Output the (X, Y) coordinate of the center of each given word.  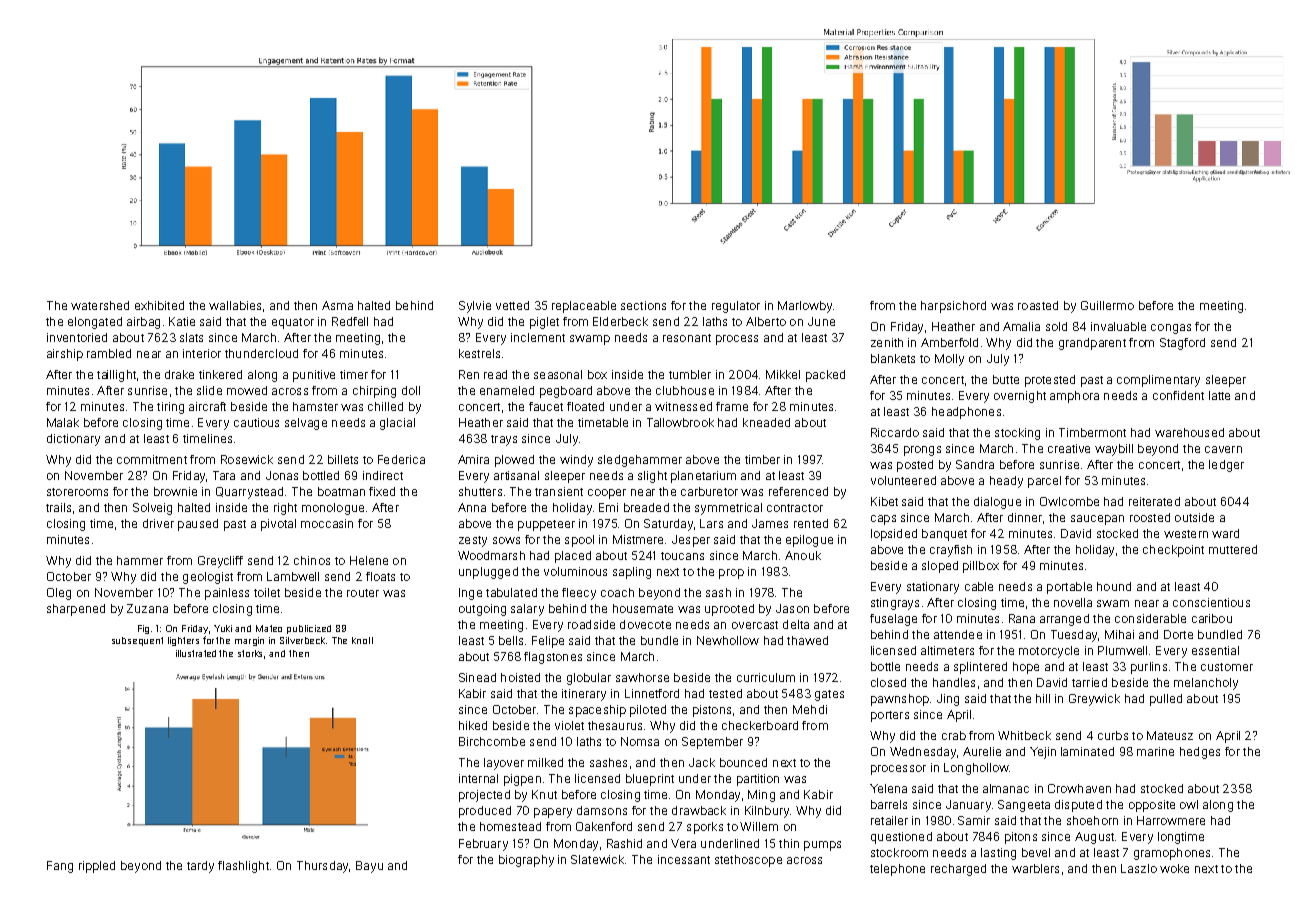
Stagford (1182, 344)
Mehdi (810, 709)
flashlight (243, 867)
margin (249, 641)
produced (485, 812)
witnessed (683, 406)
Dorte (1178, 634)
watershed (100, 305)
